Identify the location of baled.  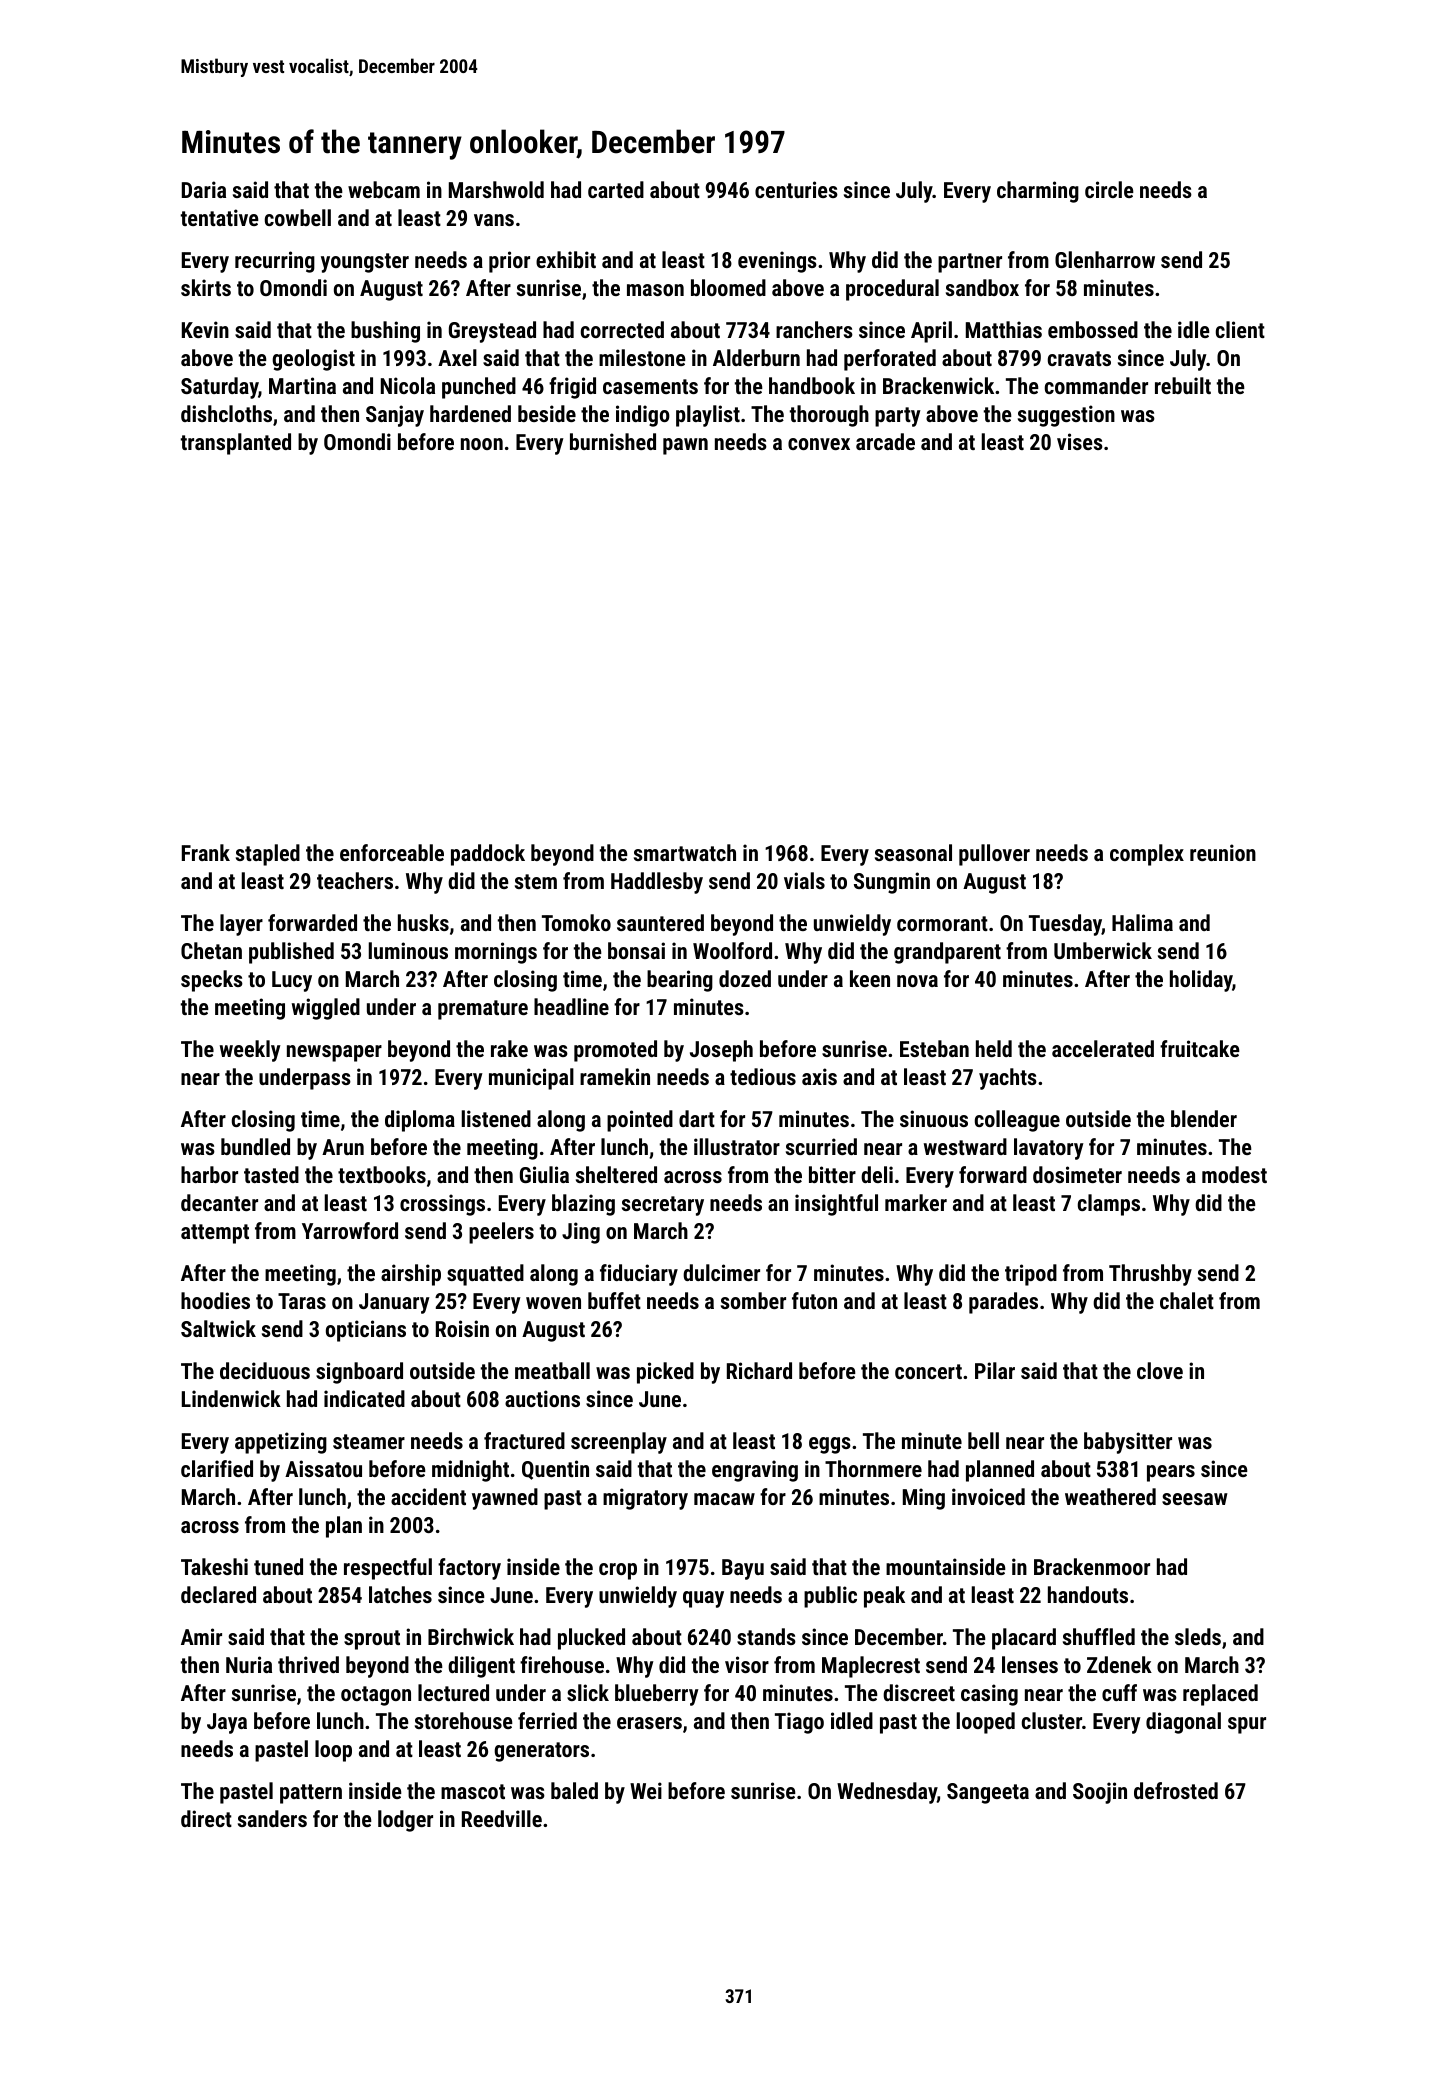
(574, 1790).
